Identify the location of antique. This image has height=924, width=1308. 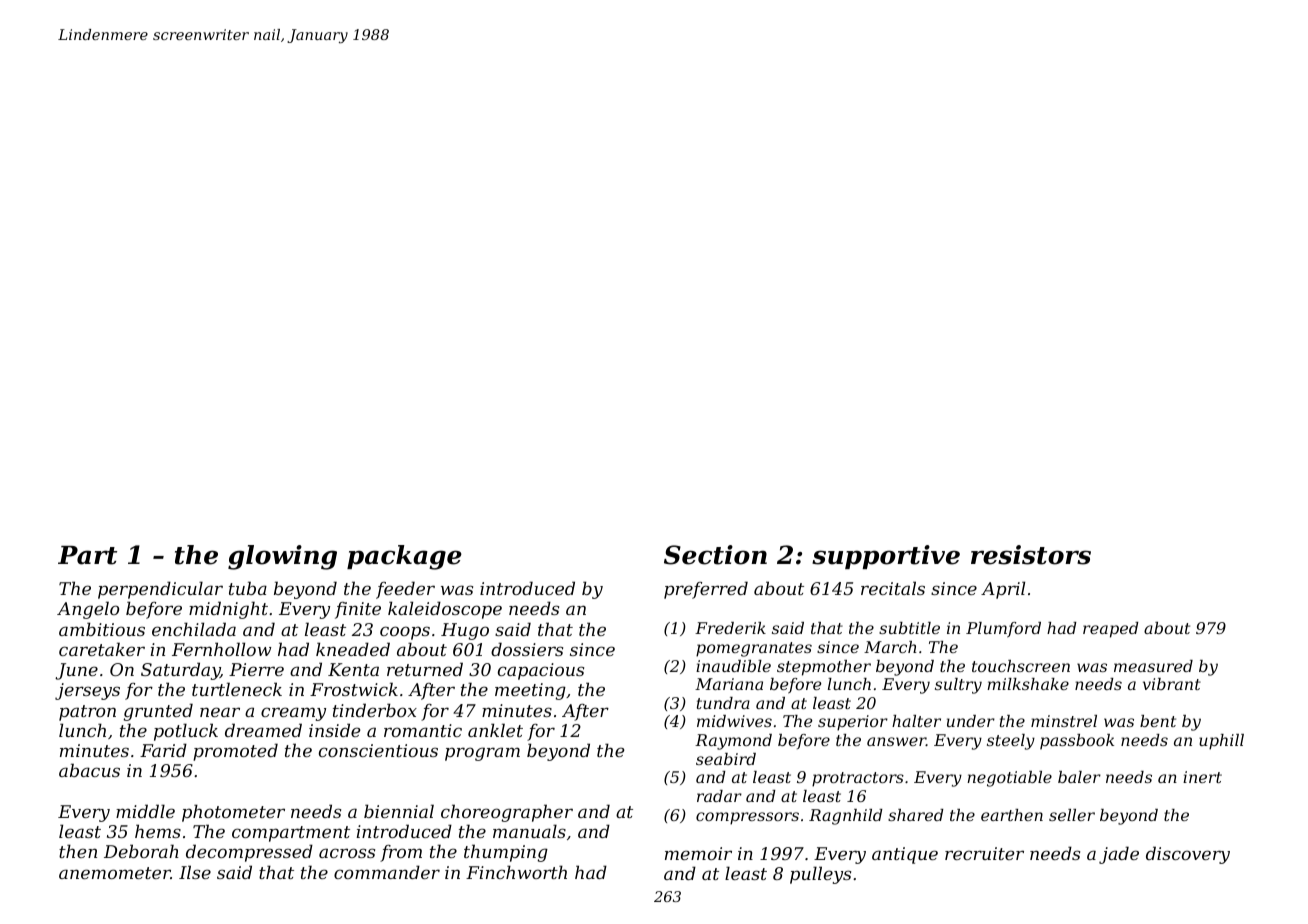
(905, 855).
